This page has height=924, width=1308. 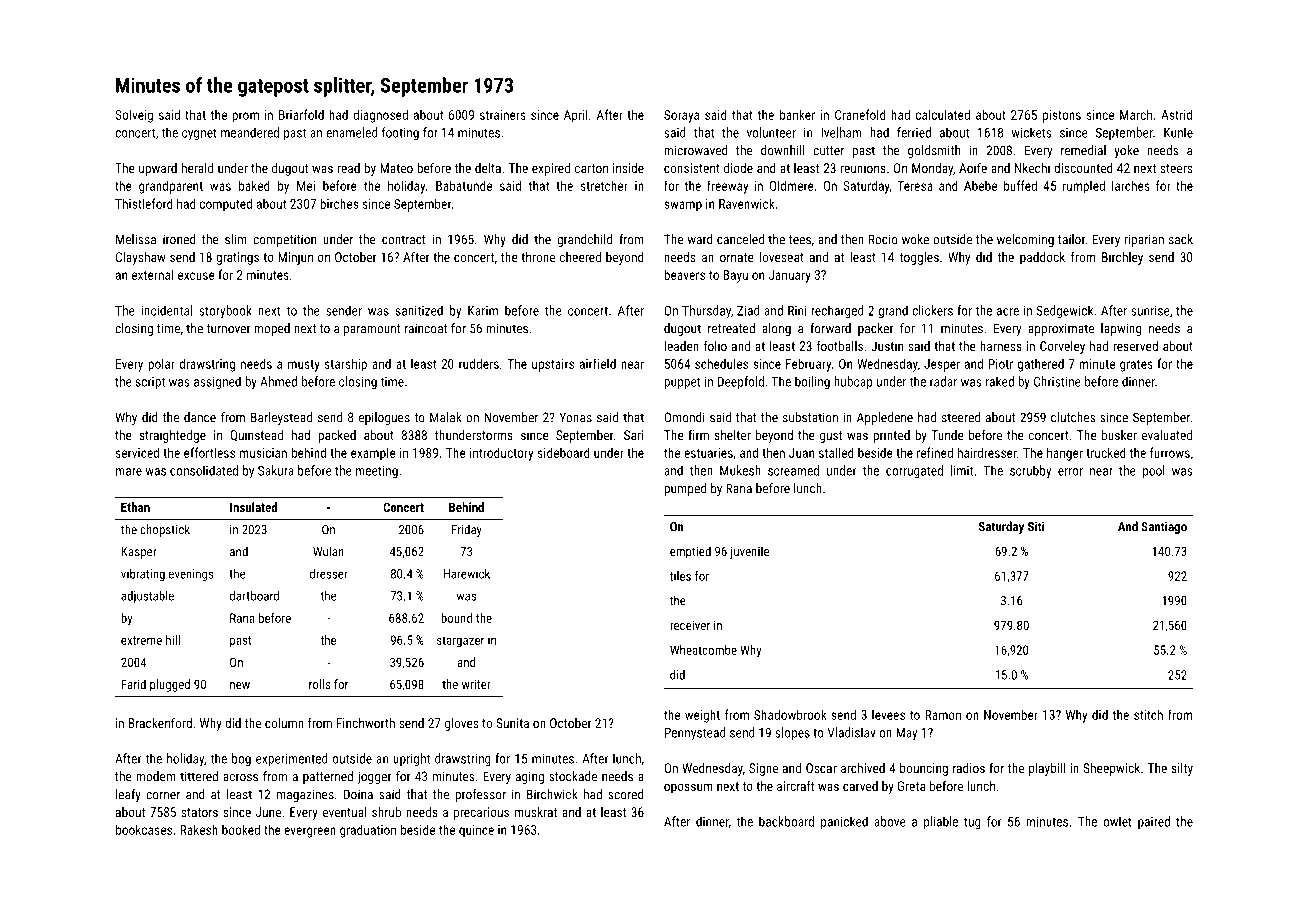 What do you see at coordinates (1117, 821) in the page?
I see `owlet` at bounding box center [1117, 821].
